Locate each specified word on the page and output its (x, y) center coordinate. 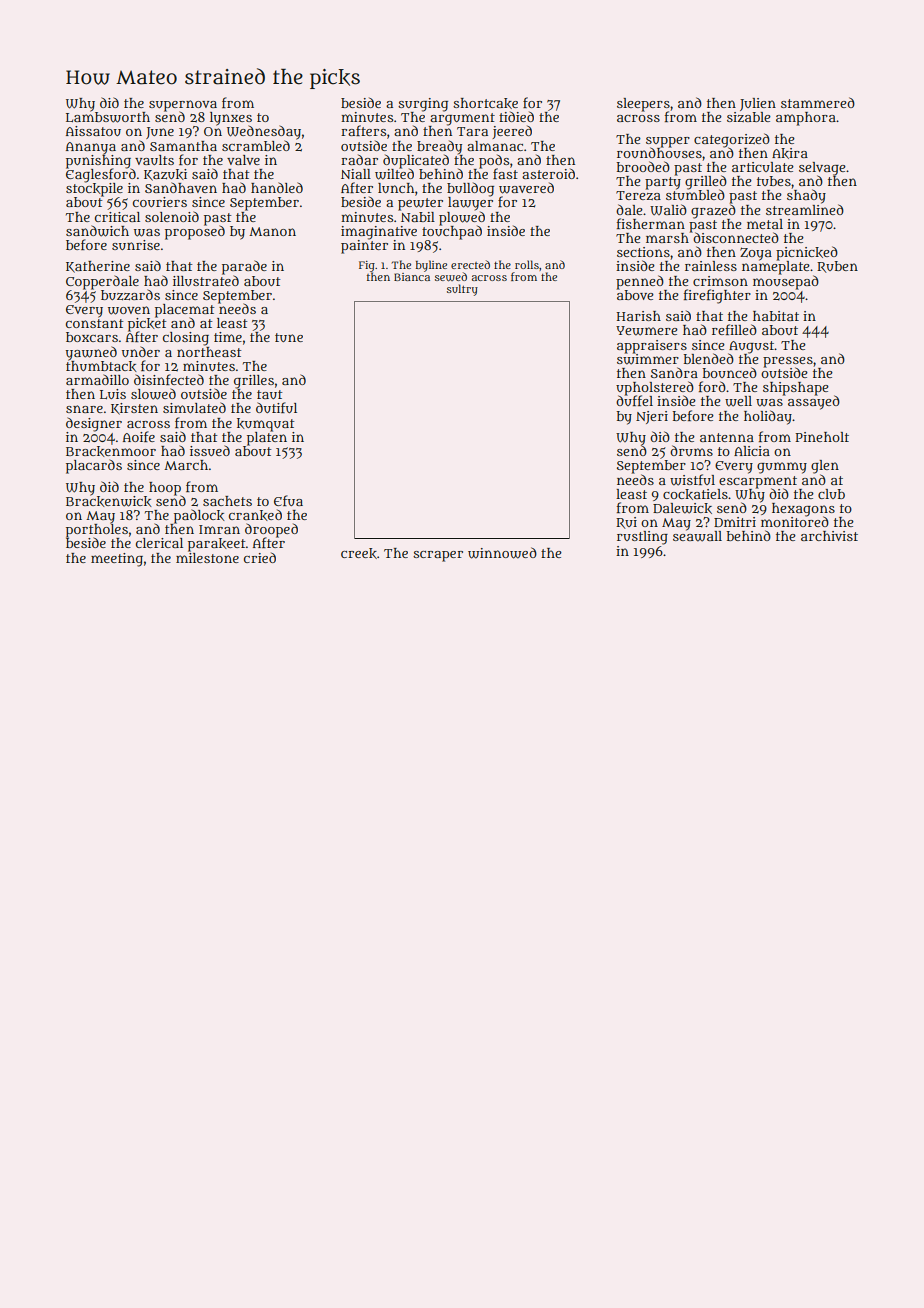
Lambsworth (108, 117)
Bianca (412, 277)
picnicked (807, 253)
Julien (758, 104)
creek (359, 553)
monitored (795, 521)
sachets (227, 501)
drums (691, 450)
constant (94, 323)
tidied (516, 116)
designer (94, 424)
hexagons (803, 509)
